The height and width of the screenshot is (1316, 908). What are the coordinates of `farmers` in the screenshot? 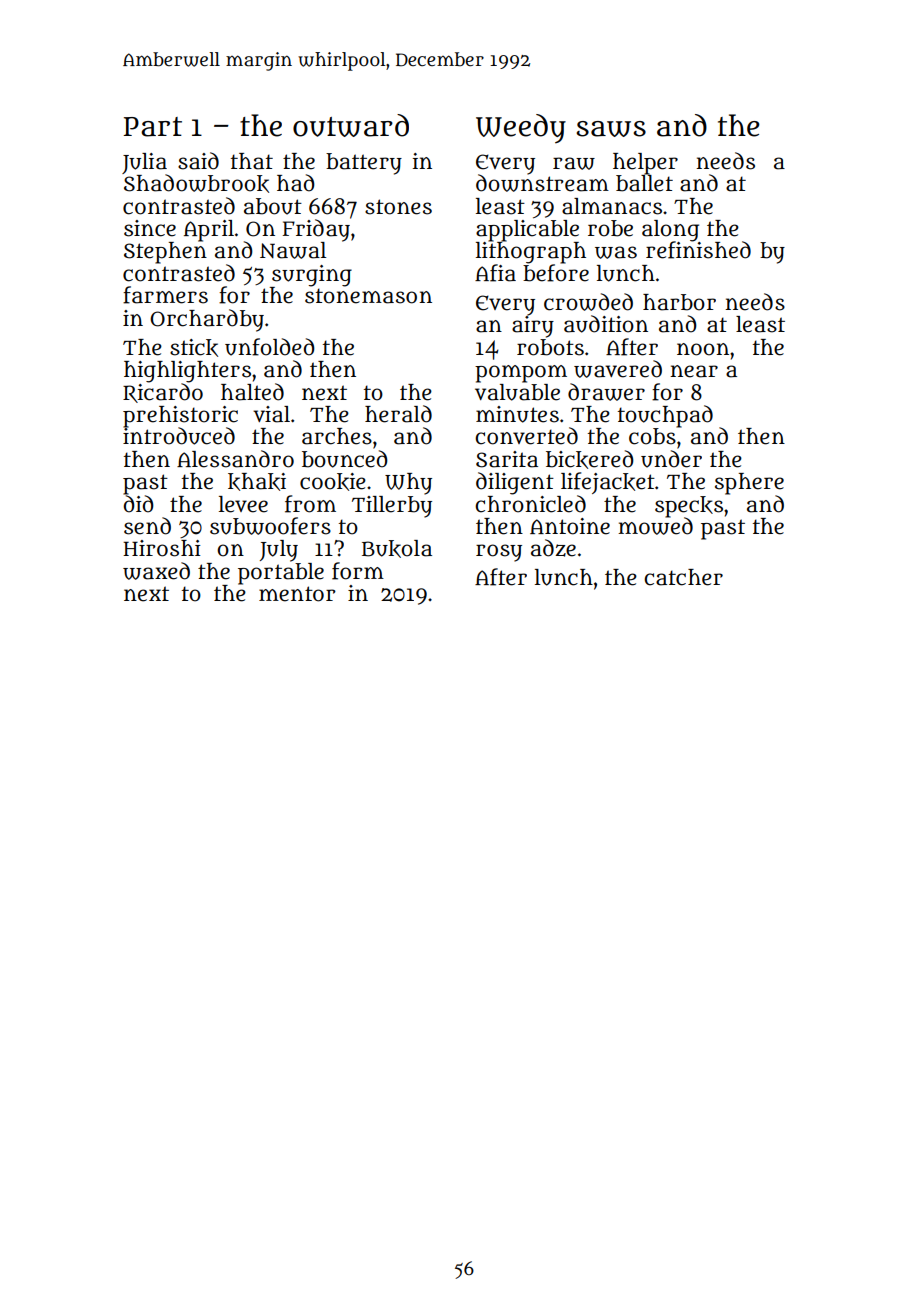 It's located at (165, 295).
